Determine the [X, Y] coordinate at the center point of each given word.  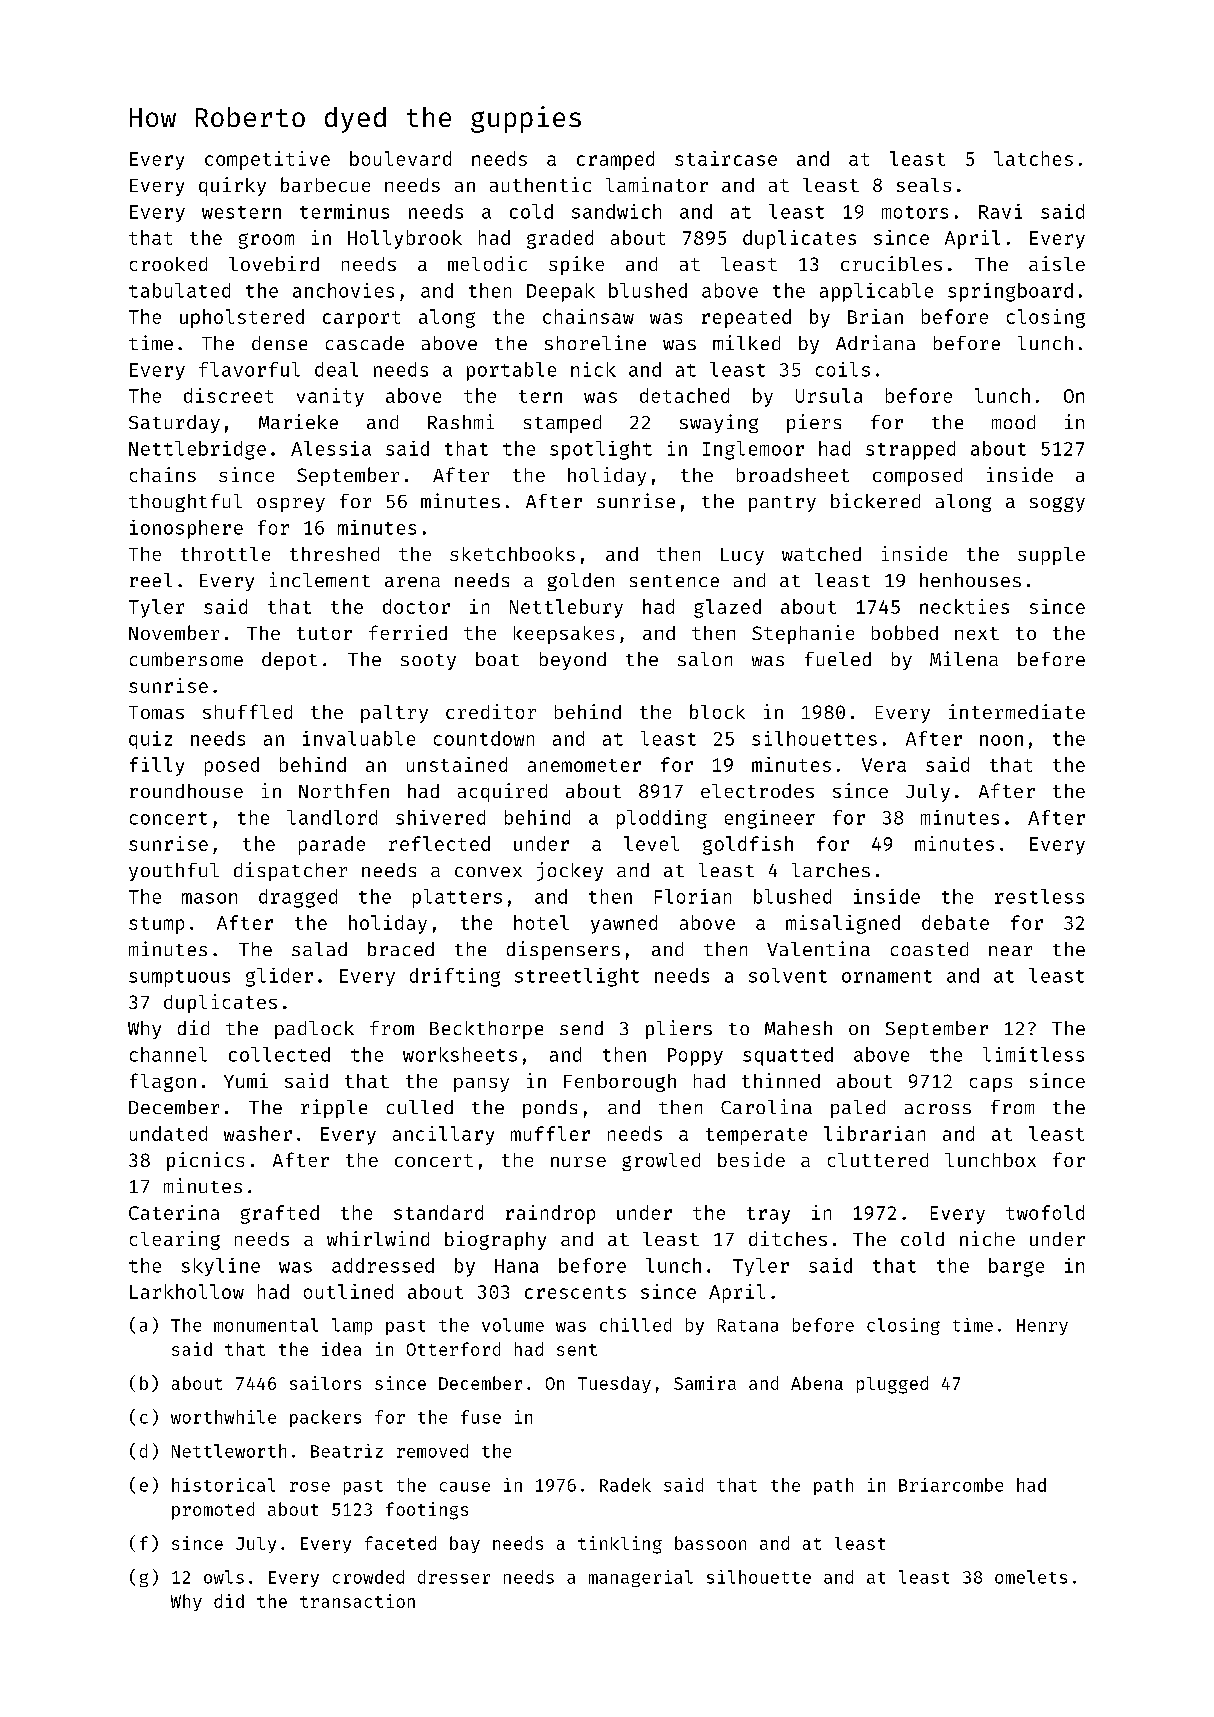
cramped [615, 160]
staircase [726, 158]
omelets [1031, 1577]
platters [457, 898]
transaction [357, 1601]
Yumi [246, 1080]
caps [991, 1085]
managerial [641, 1578]
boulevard [400, 158]
